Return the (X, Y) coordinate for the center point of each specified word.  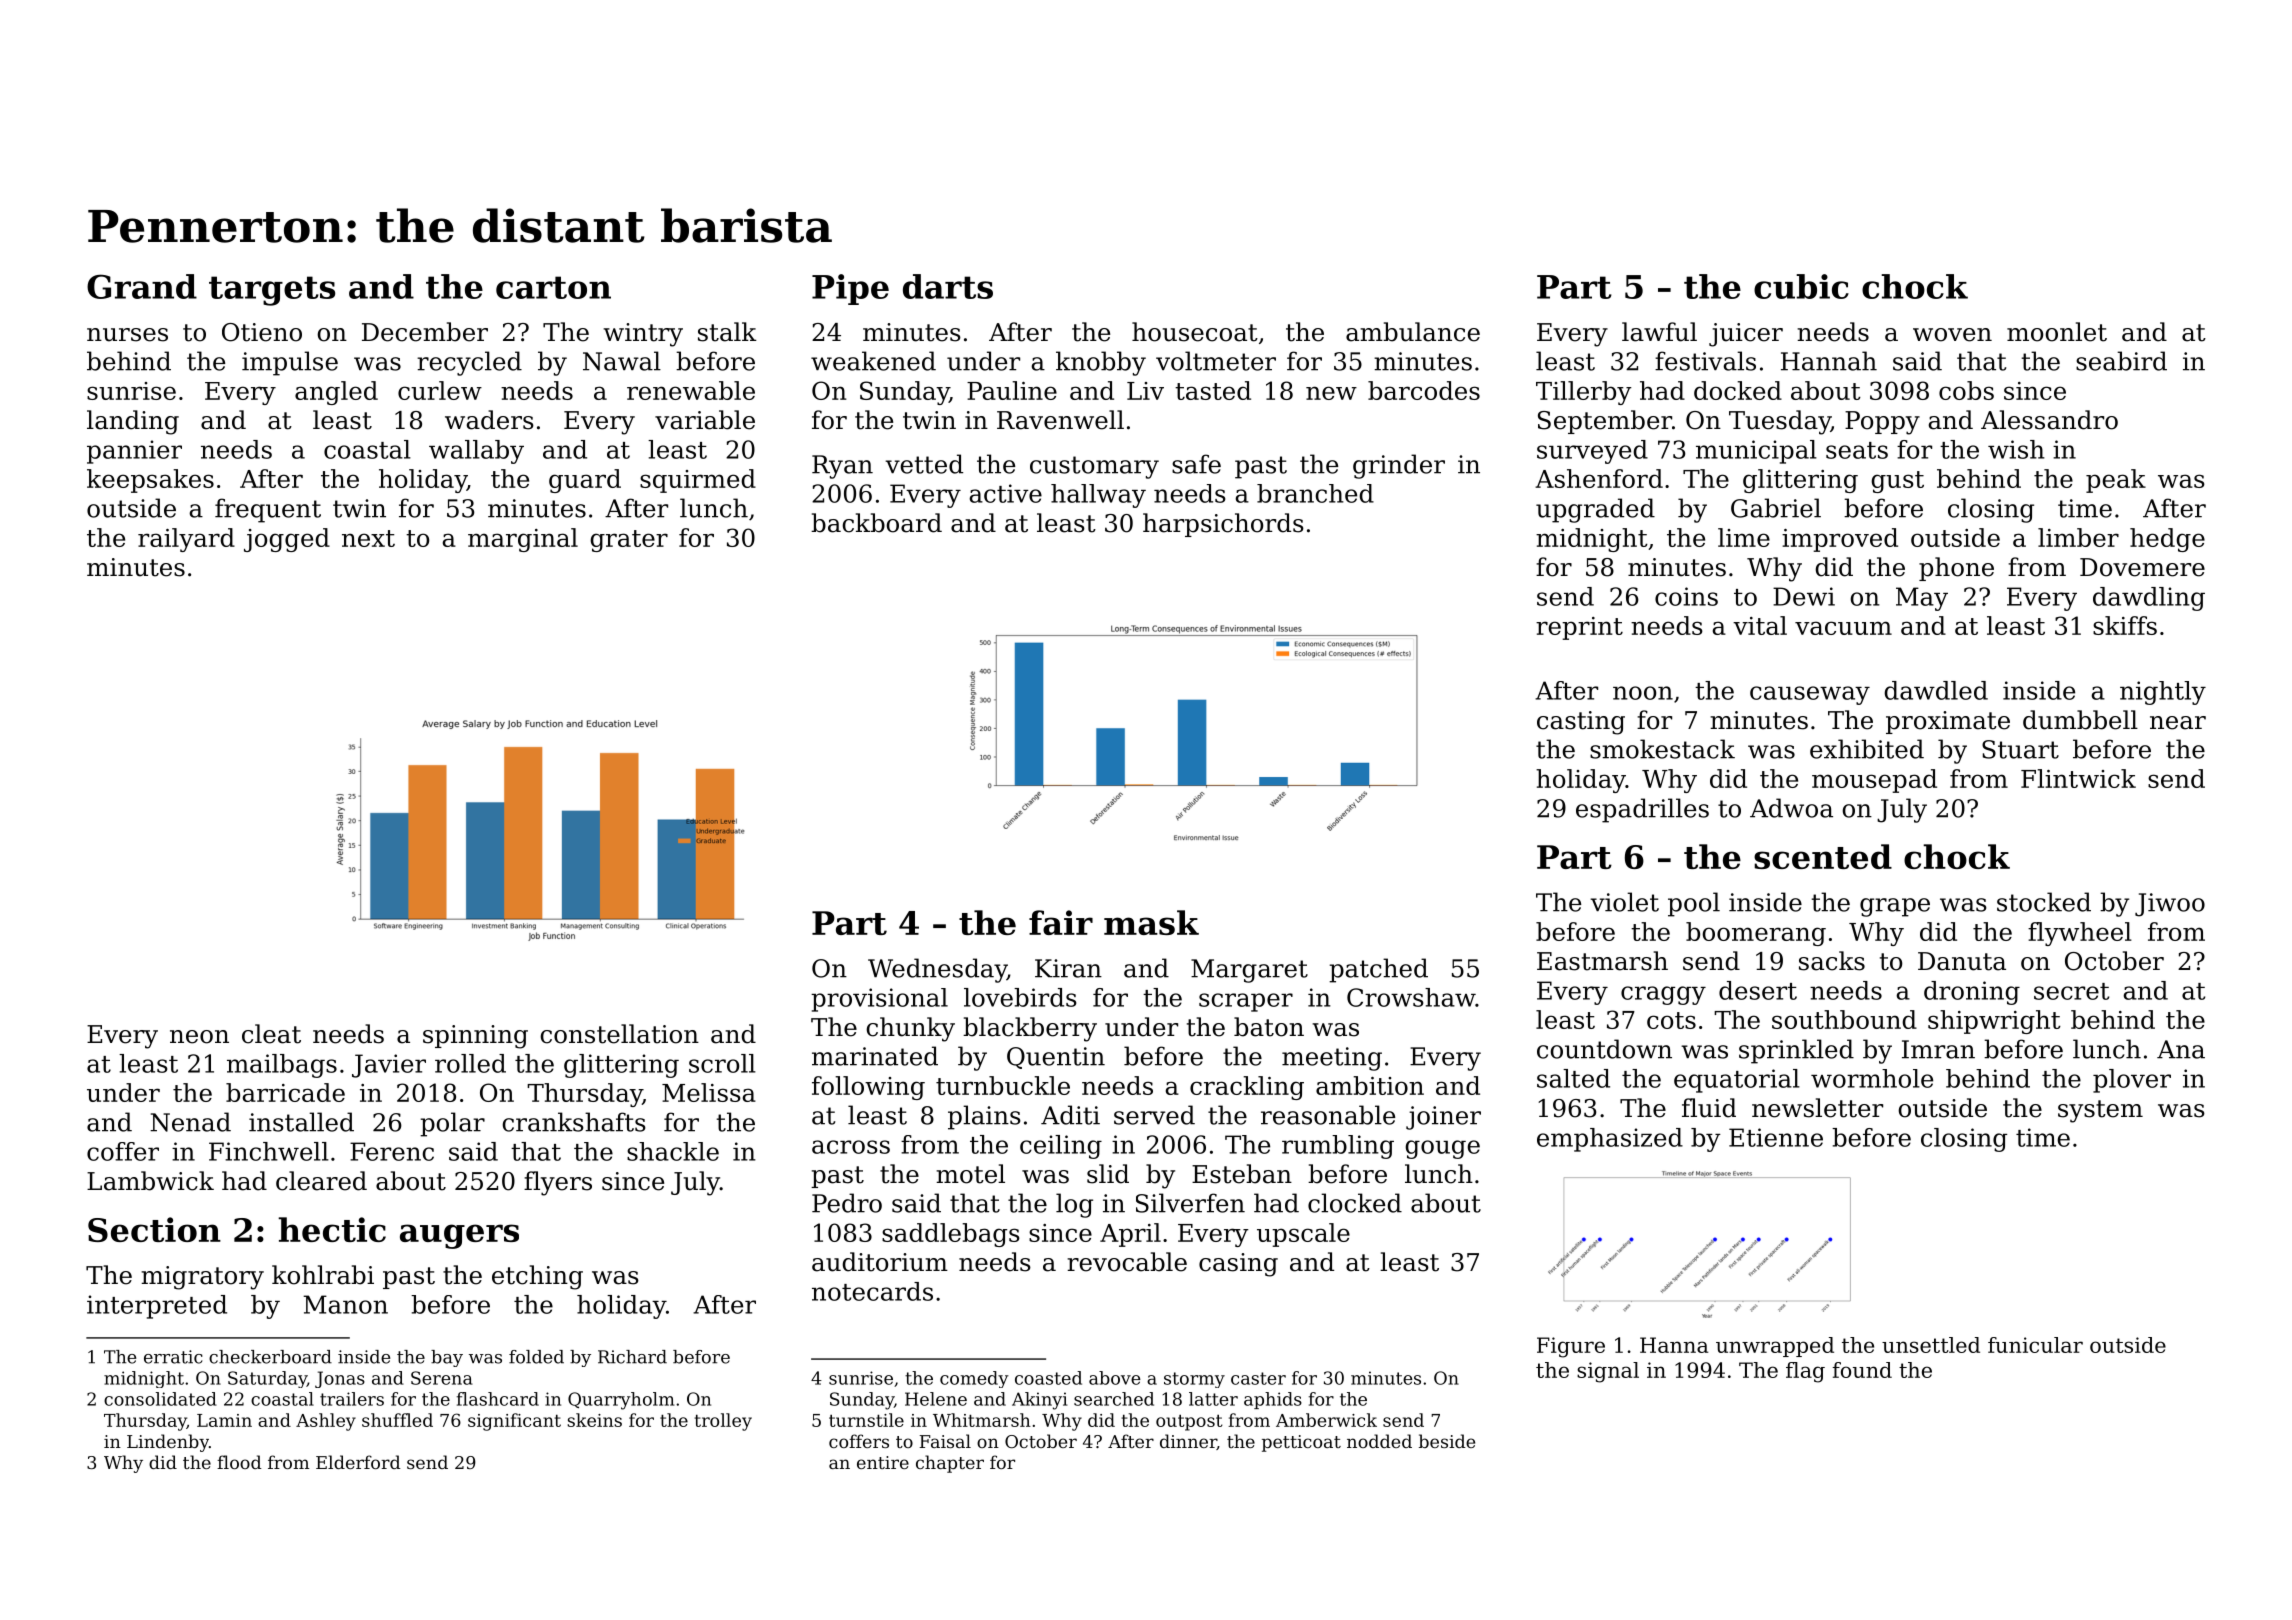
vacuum (1843, 628)
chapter (950, 1464)
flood (239, 1462)
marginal (523, 540)
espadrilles (1642, 810)
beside (1447, 1441)
